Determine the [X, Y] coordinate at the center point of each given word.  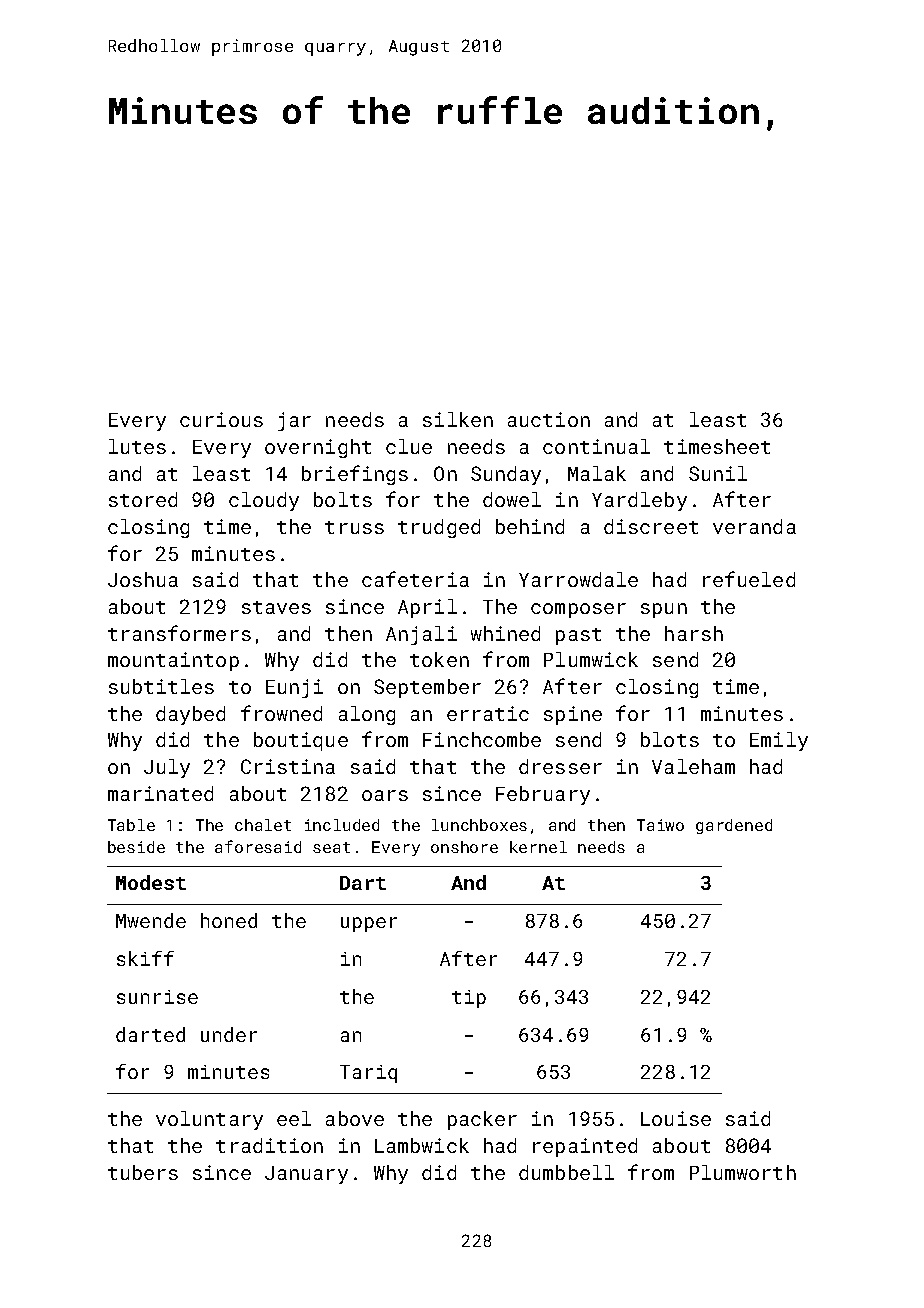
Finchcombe [482, 739]
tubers [143, 1172]
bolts [343, 499]
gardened [734, 826]
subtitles [161, 686]
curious [221, 419]
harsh [694, 633]
